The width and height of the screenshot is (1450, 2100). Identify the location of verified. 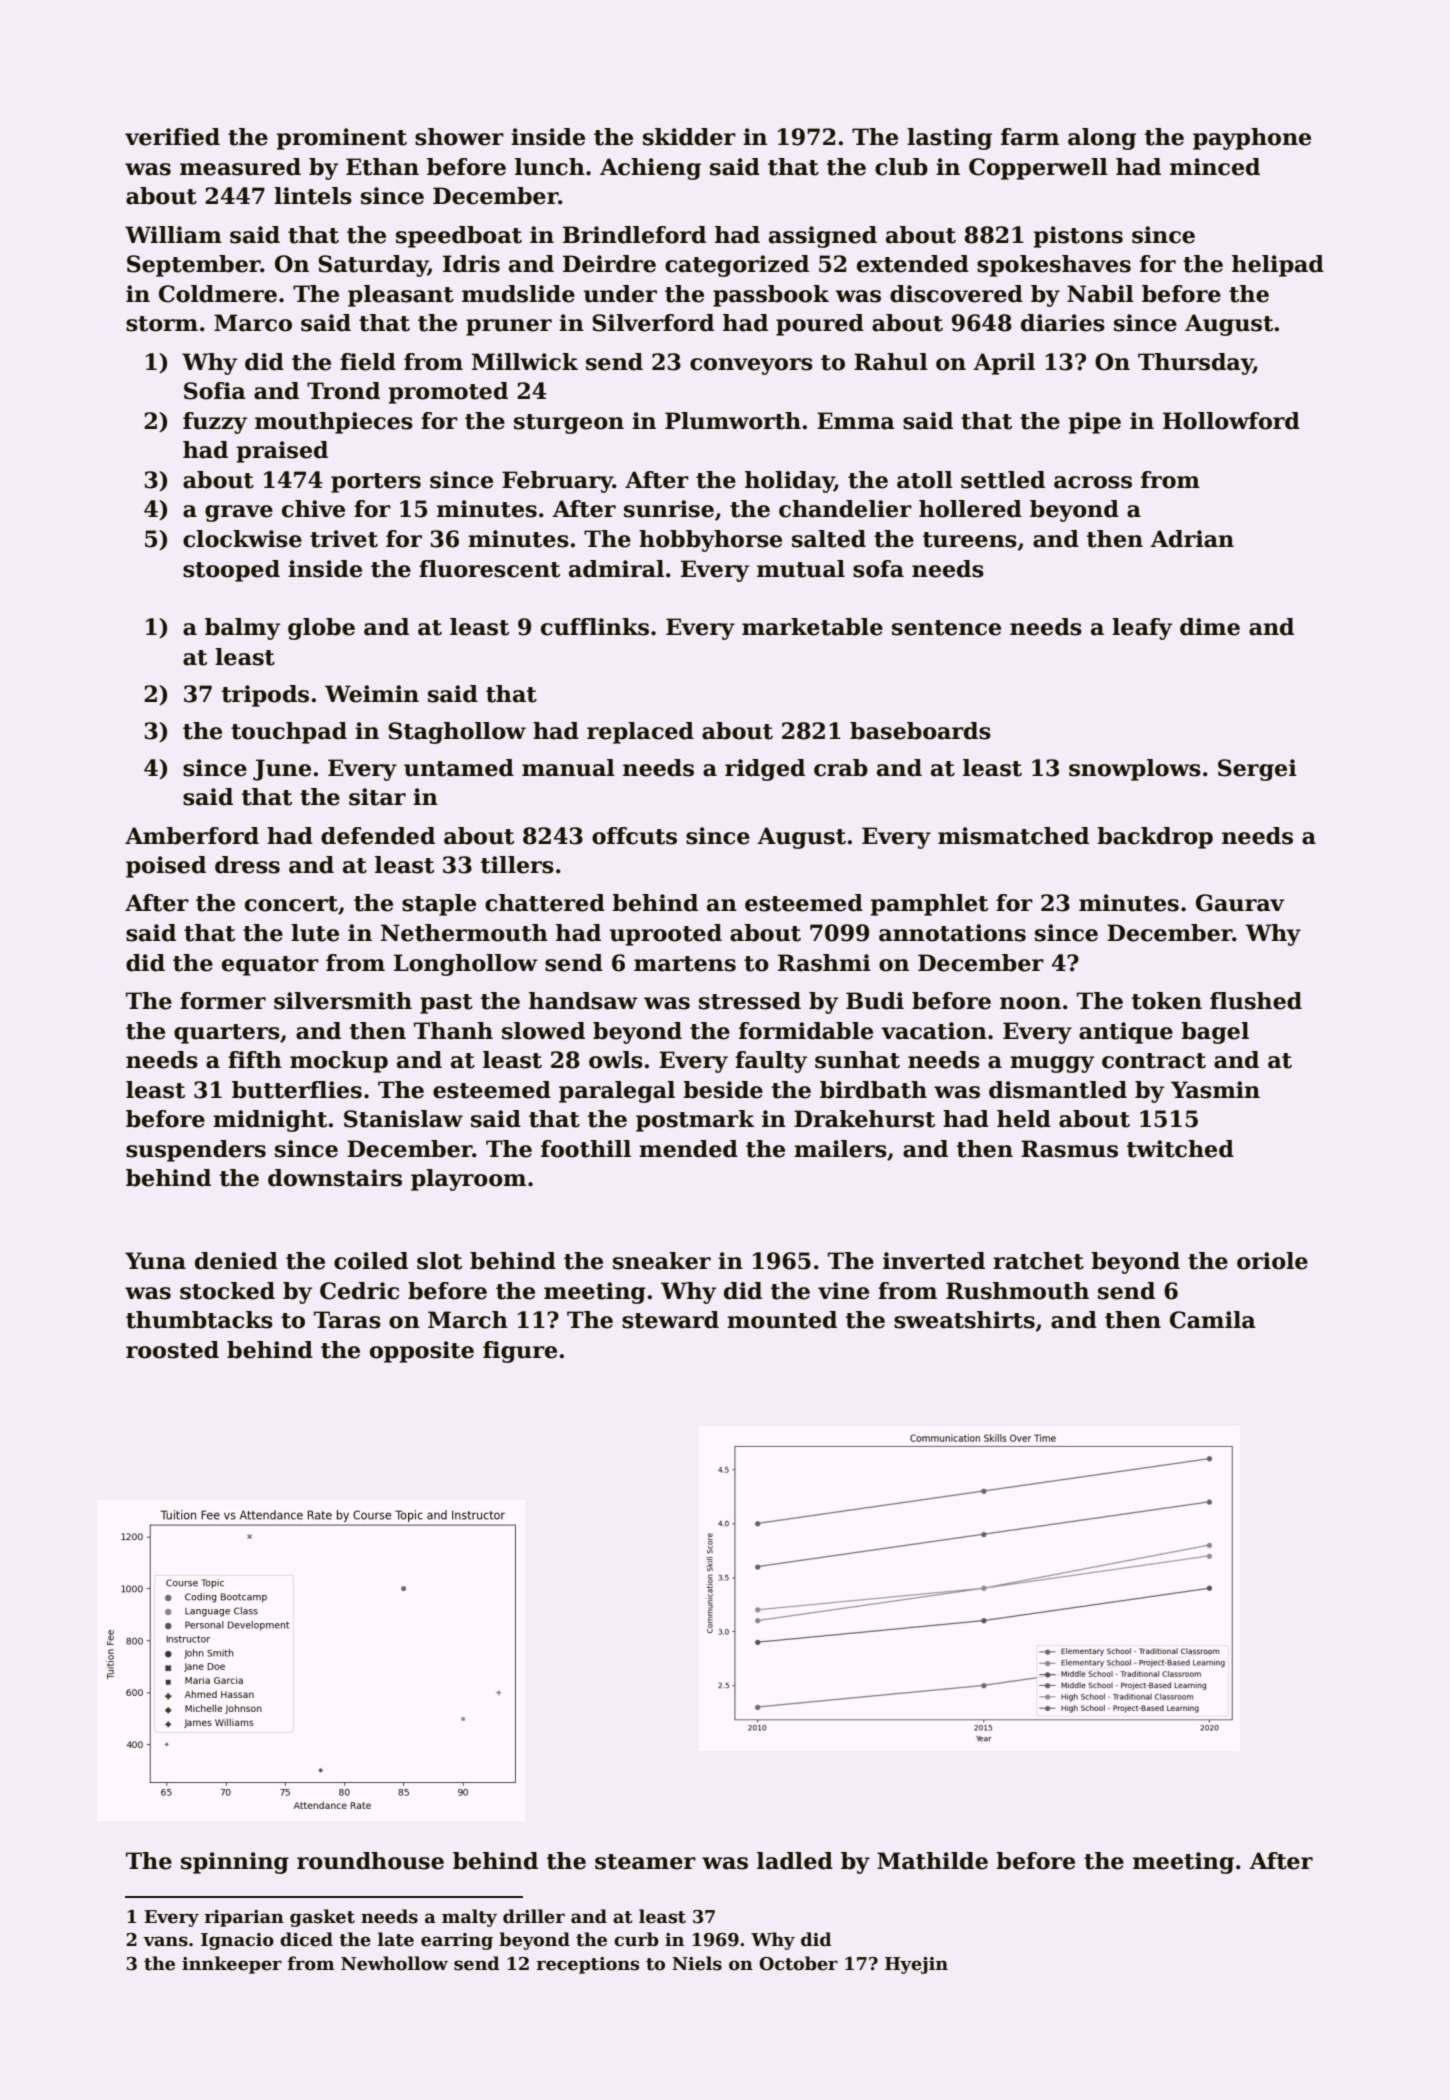
(172, 137).
